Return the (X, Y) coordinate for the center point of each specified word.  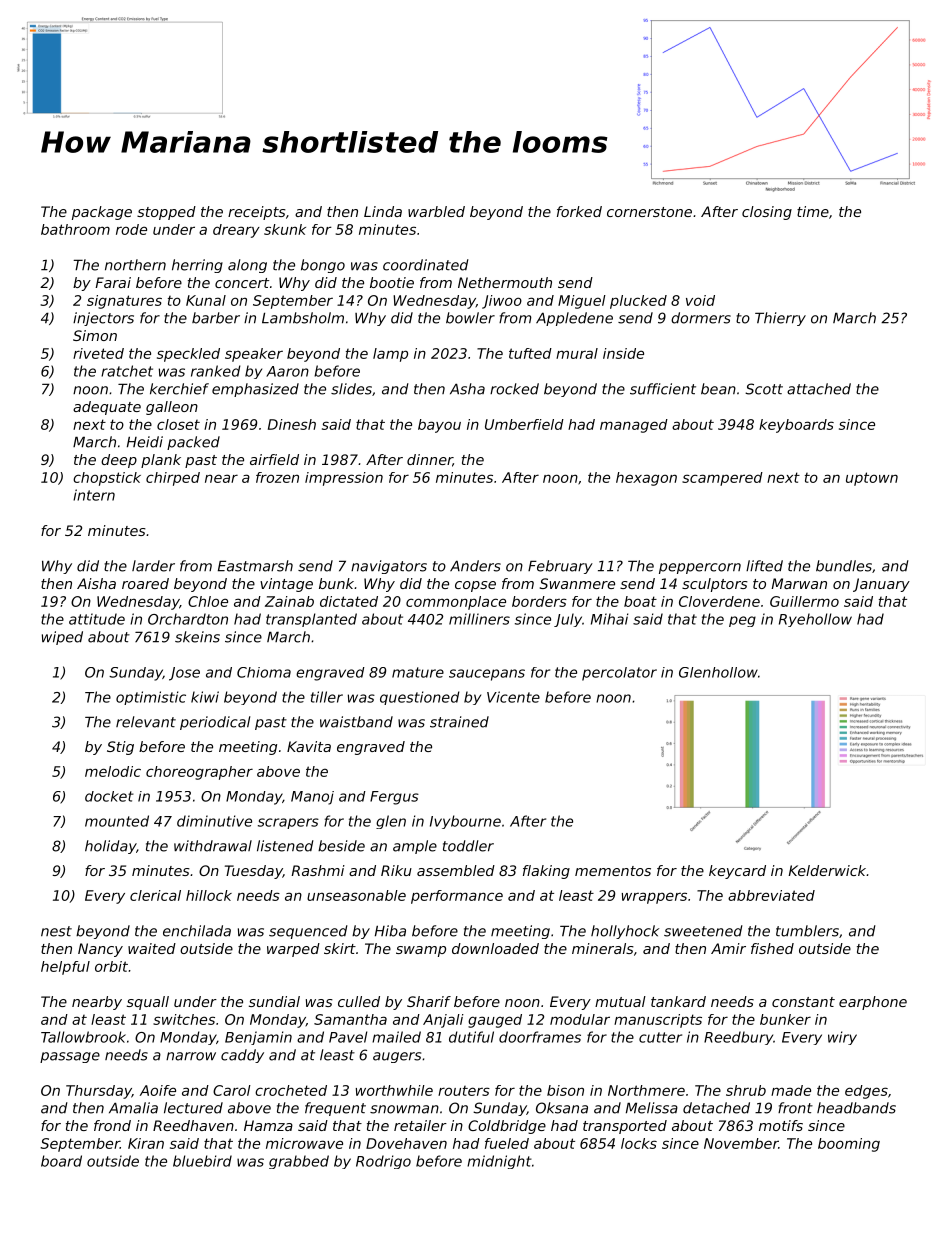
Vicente (513, 697)
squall (148, 1003)
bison (565, 1090)
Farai (113, 282)
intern (94, 495)
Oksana (562, 1108)
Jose (184, 674)
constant (803, 1002)
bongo (323, 266)
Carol (232, 1090)
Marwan (799, 583)
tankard (678, 1001)
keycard (737, 872)
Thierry (780, 319)
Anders (475, 566)
